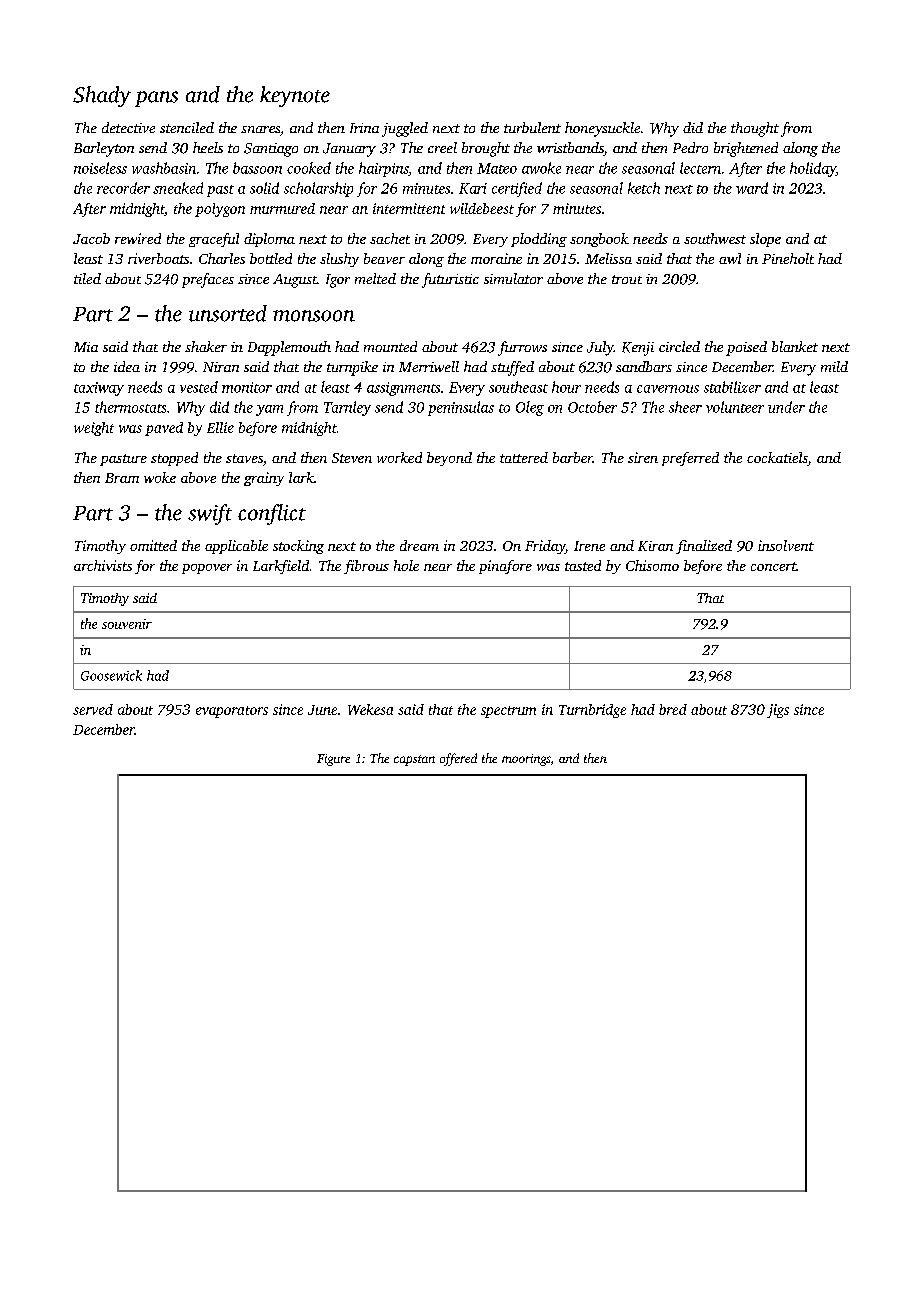 The height and width of the document is (1308, 924). I want to click on Figure, so click(333, 760).
